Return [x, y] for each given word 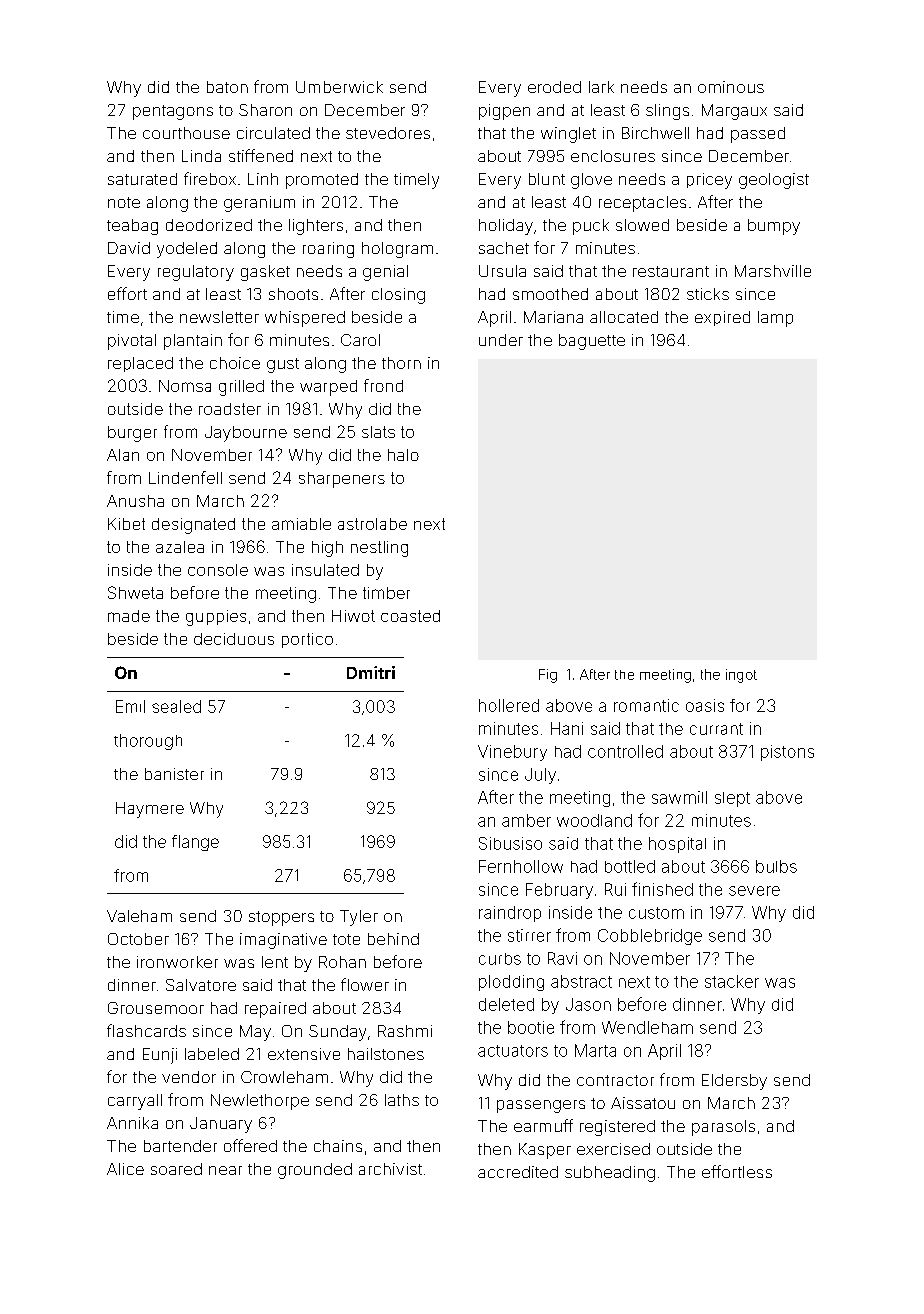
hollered [509, 705]
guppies [216, 618]
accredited [518, 1172]
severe [754, 891]
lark [601, 87]
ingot [741, 676]
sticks [708, 294]
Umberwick [339, 87]
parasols [723, 1128]
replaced [140, 364]
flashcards [146, 1030]
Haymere [150, 810]
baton [227, 87]
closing [398, 296]
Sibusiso [510, 843]
